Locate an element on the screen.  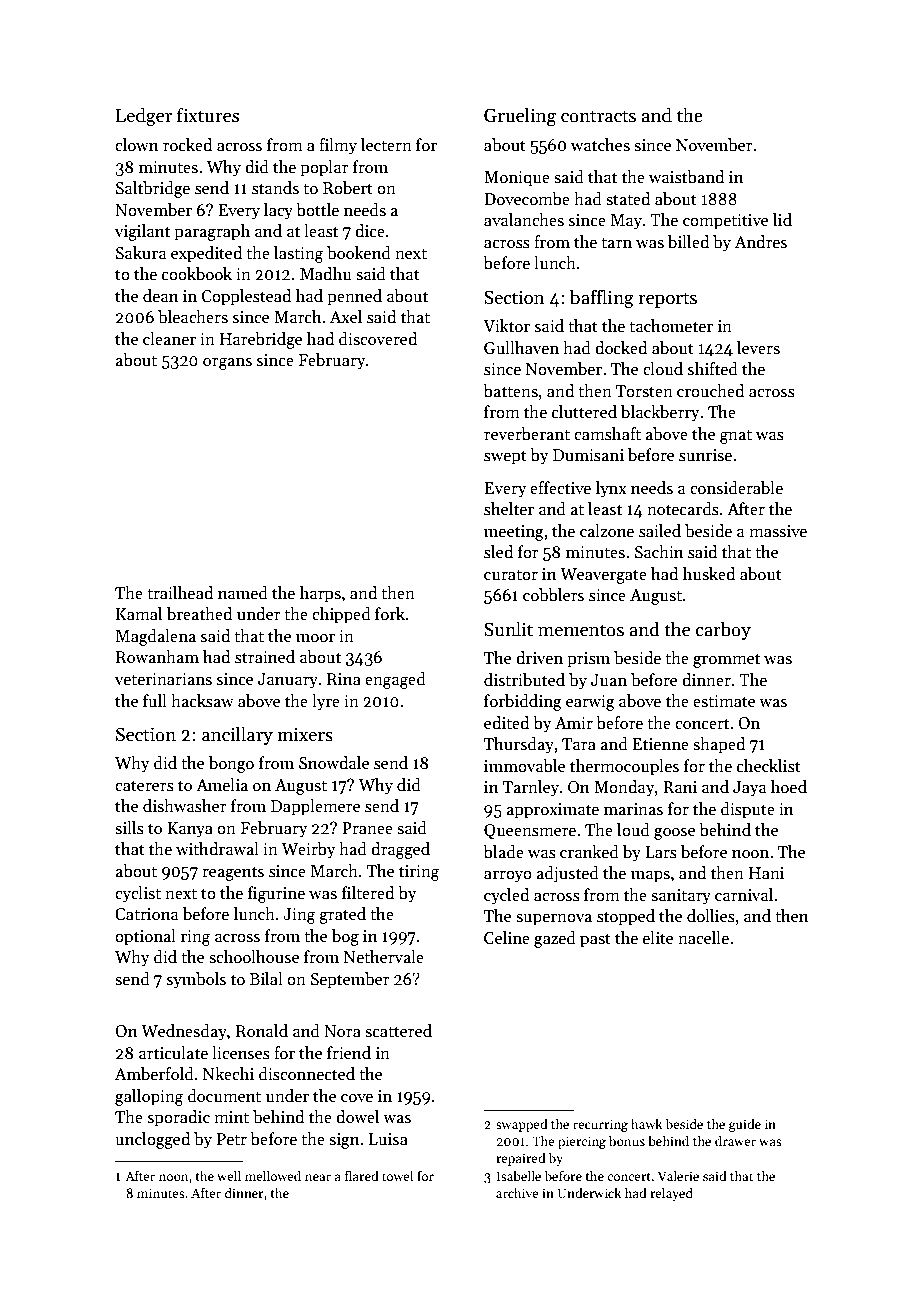
effective is located at coordinates (560, 488).
